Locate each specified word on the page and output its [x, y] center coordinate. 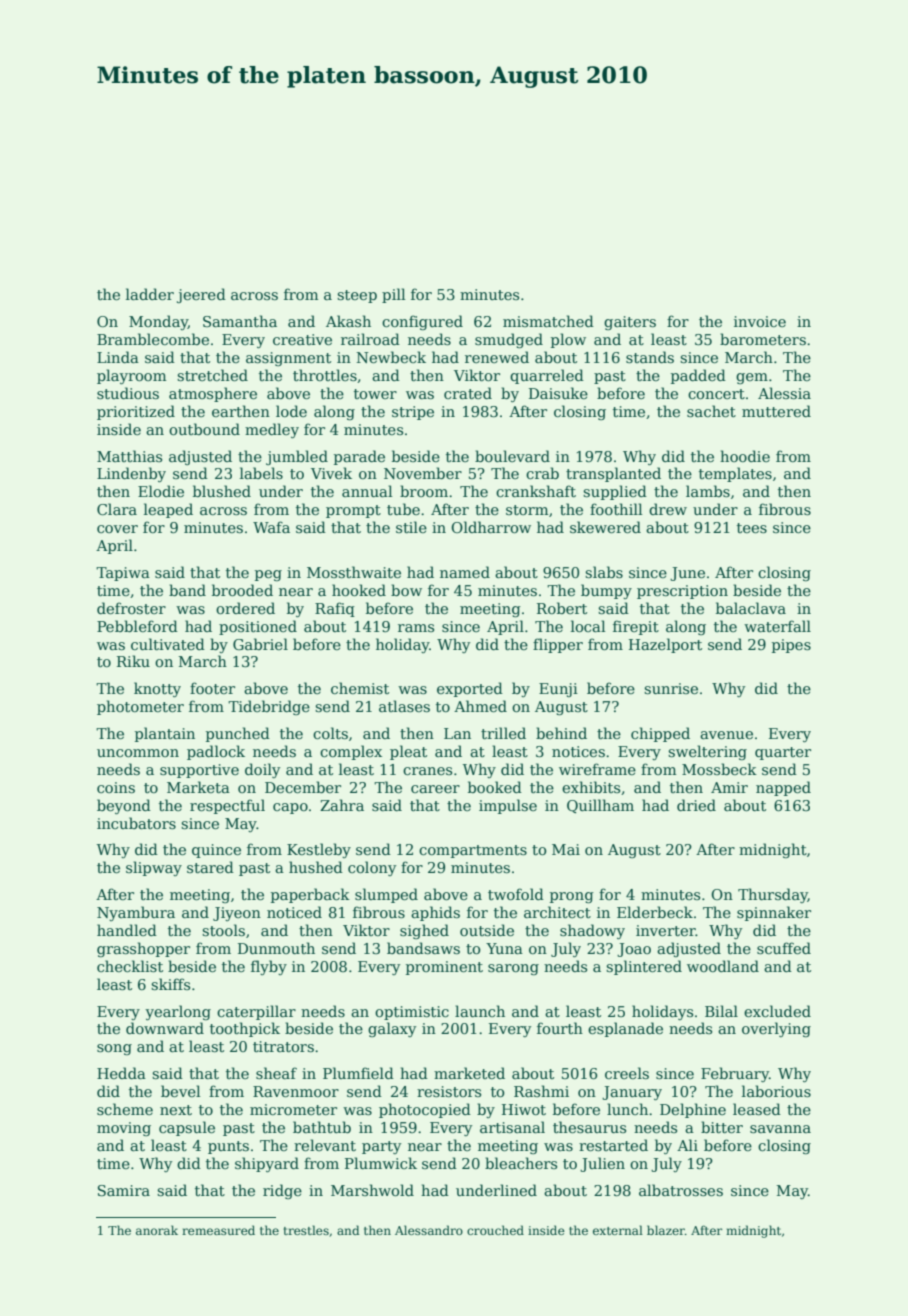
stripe [413, 413]
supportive [199, 771]
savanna [780, 1129]
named [465, 572]
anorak [157, 1230]
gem [752, 378]
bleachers [521, 1163]
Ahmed [480, 706]
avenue [726, 735]
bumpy [606, 591]
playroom [131, 376]
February [735, 1074]
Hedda [121, 1073]
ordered [245, 608]
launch [480, 1011]
